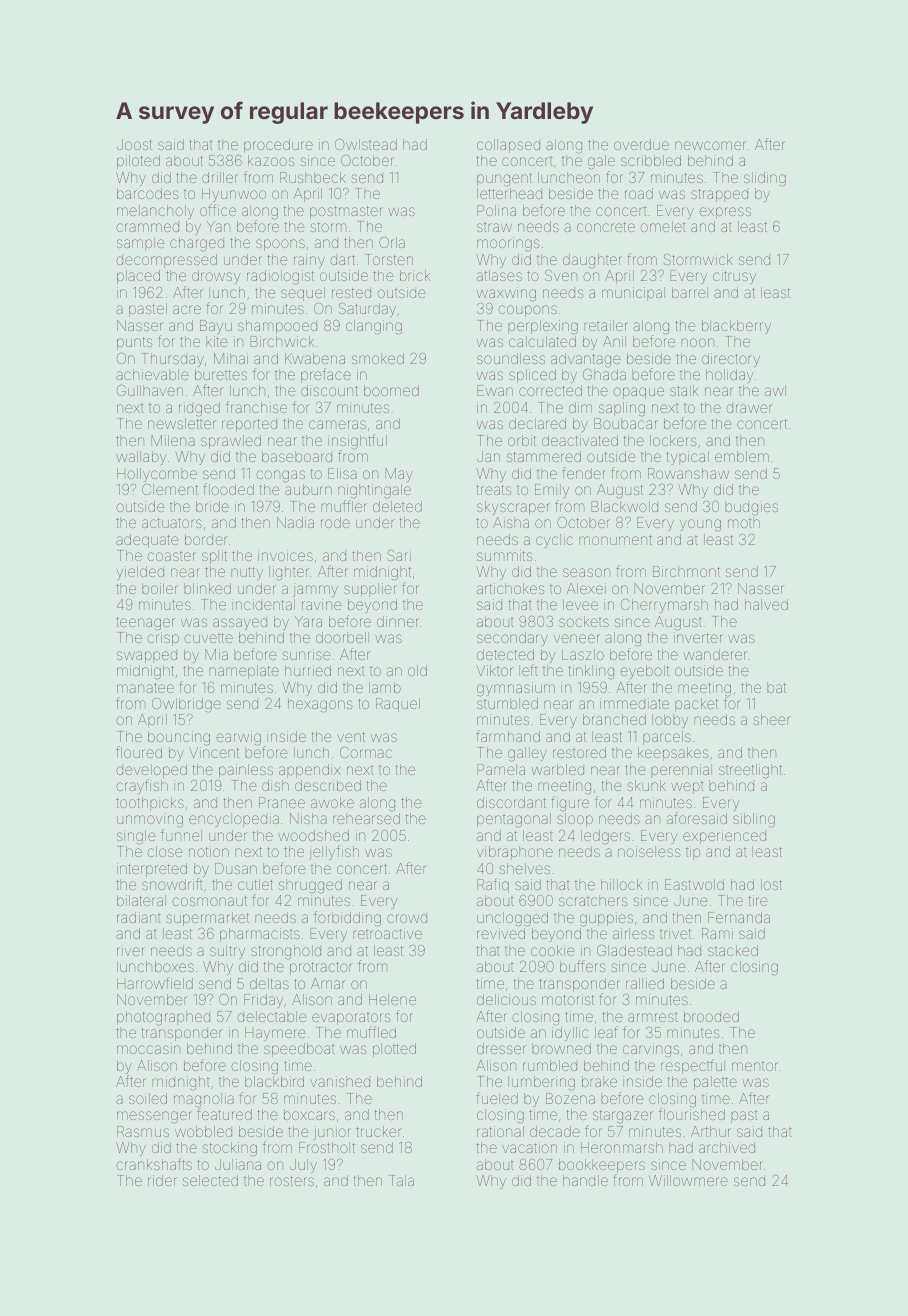 This screenshot has height=1316, width=908. I want to click on Helene, so click(392, 999).
